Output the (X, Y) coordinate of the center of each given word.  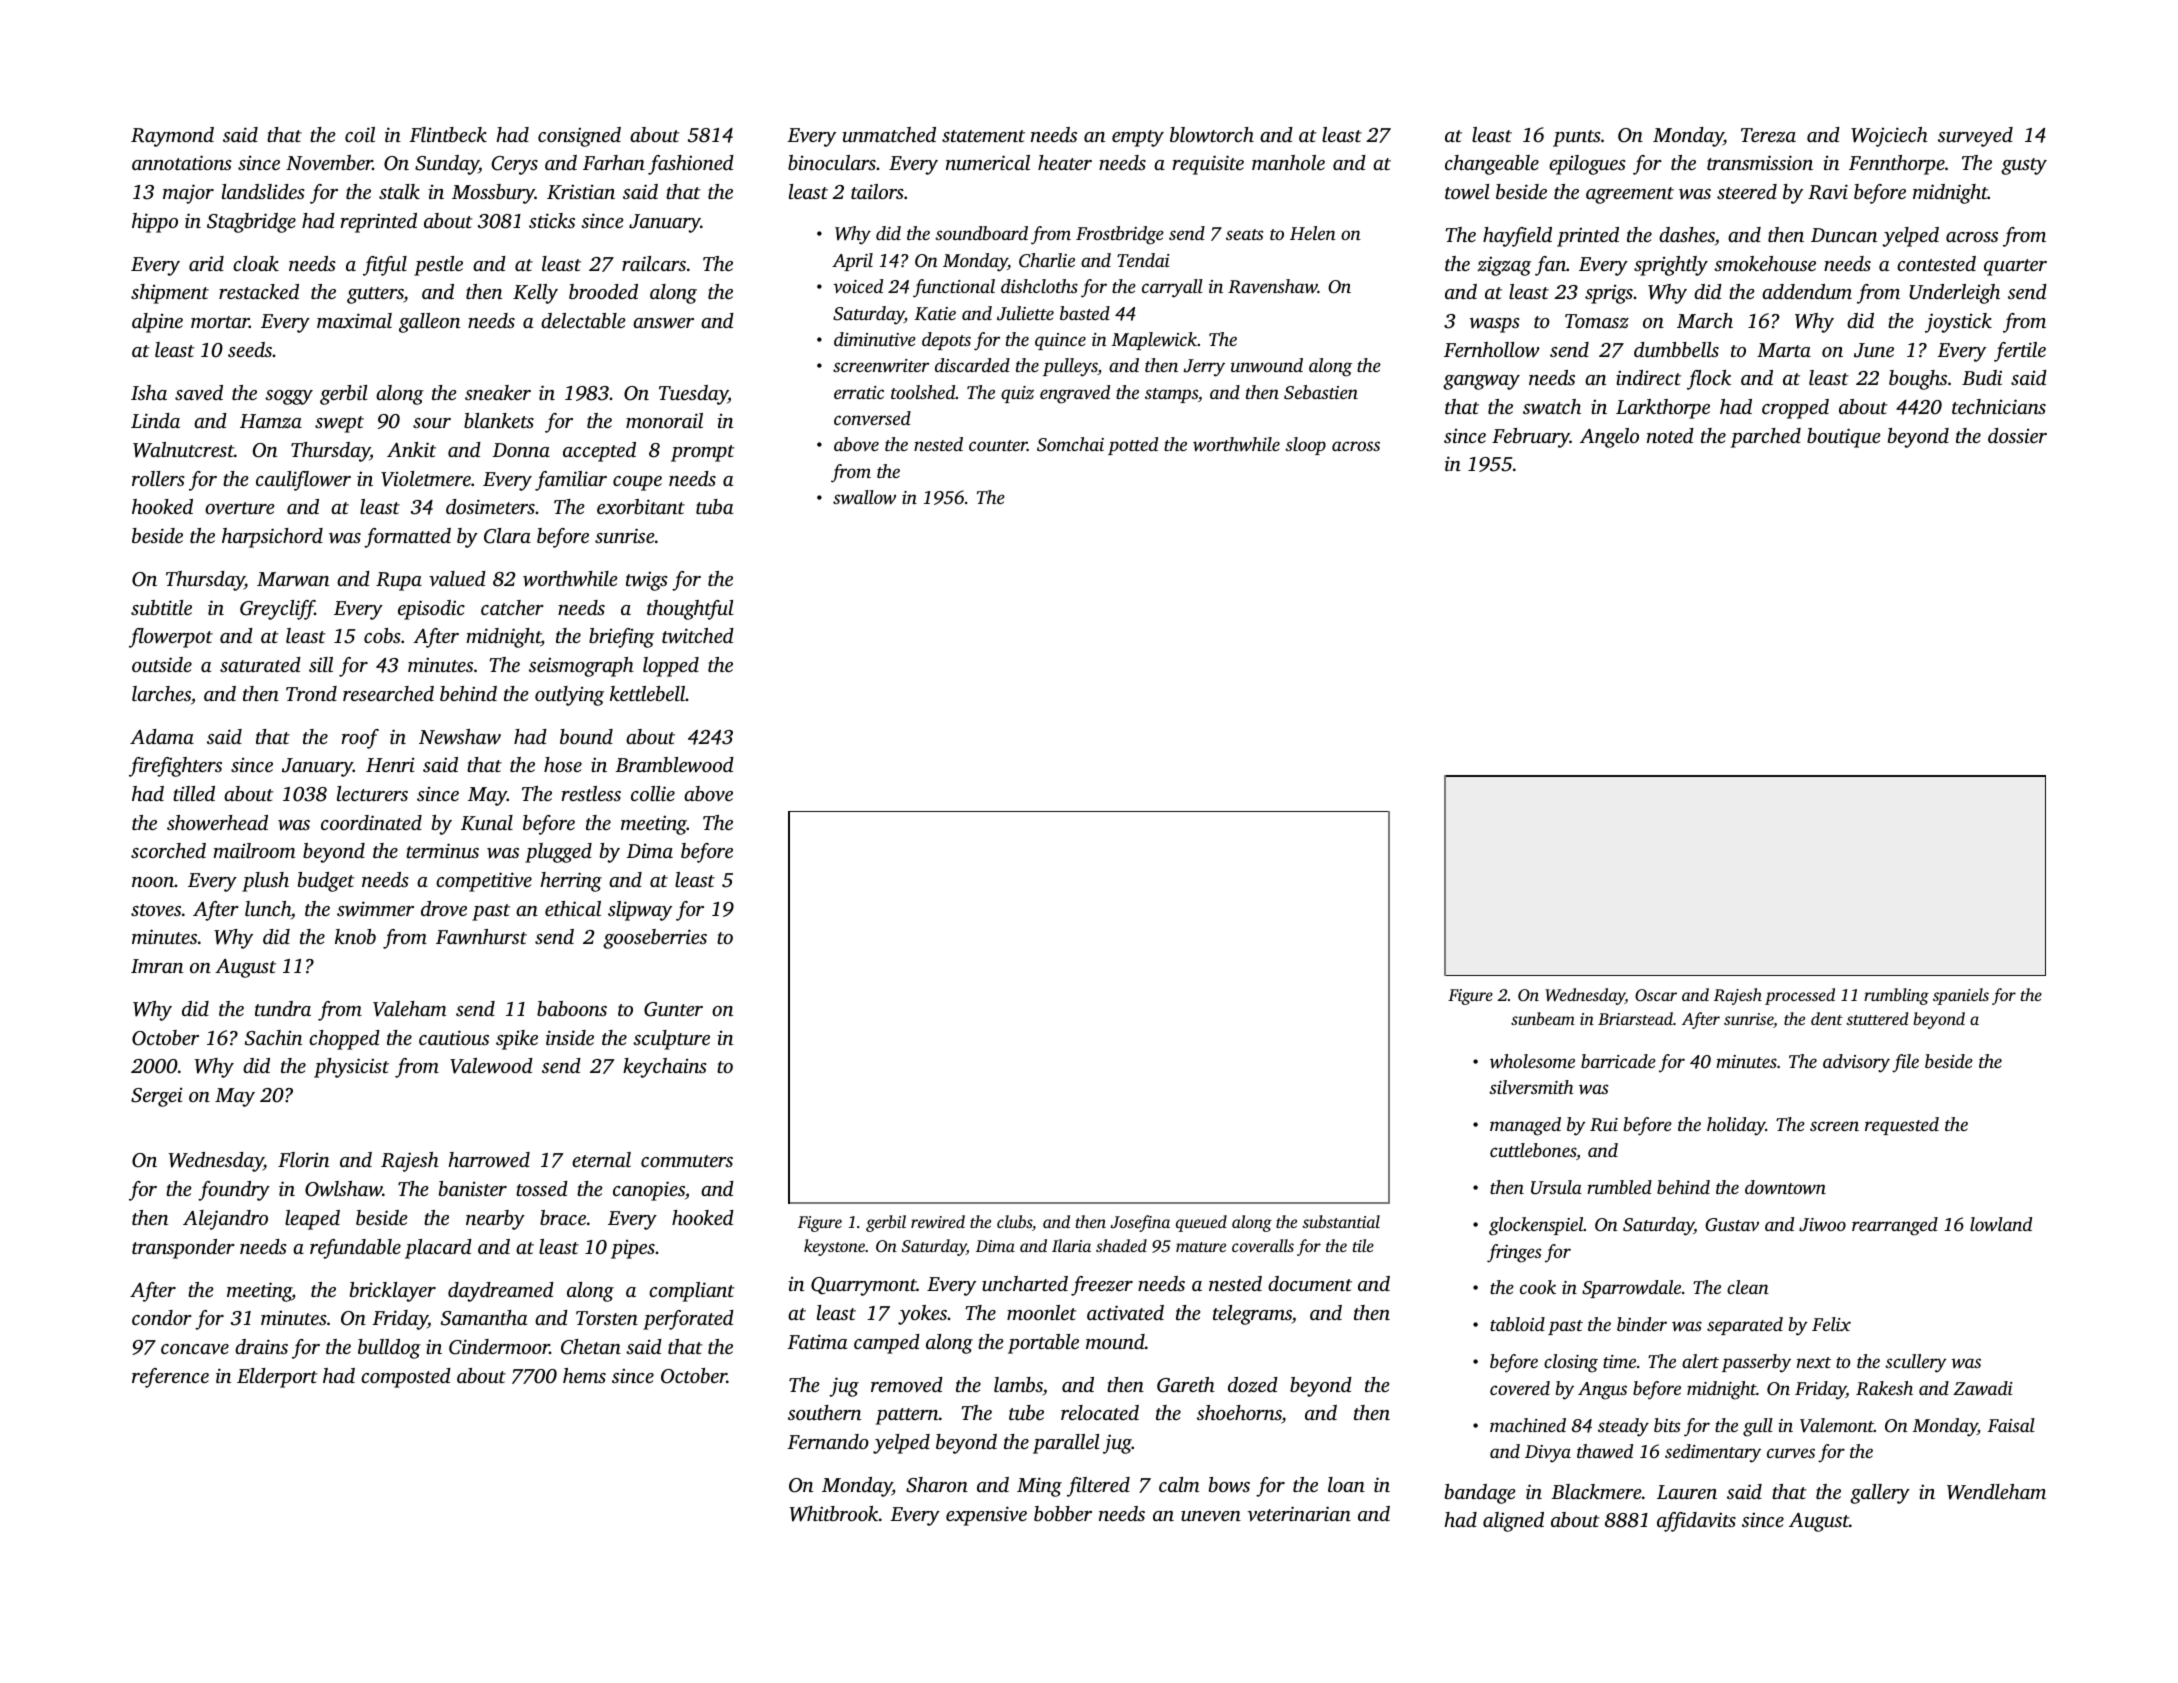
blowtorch (1212, 135)
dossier (2017, 435)
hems (584, 1375)
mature (1201, 1247)
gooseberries (655, 939)
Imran (157, 966)
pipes (633, 1249)
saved (199, 392)
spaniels (1961, 996)
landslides (263, 191)
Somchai (1070, 444)
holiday (1736, 1126)
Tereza (1768, 135)
